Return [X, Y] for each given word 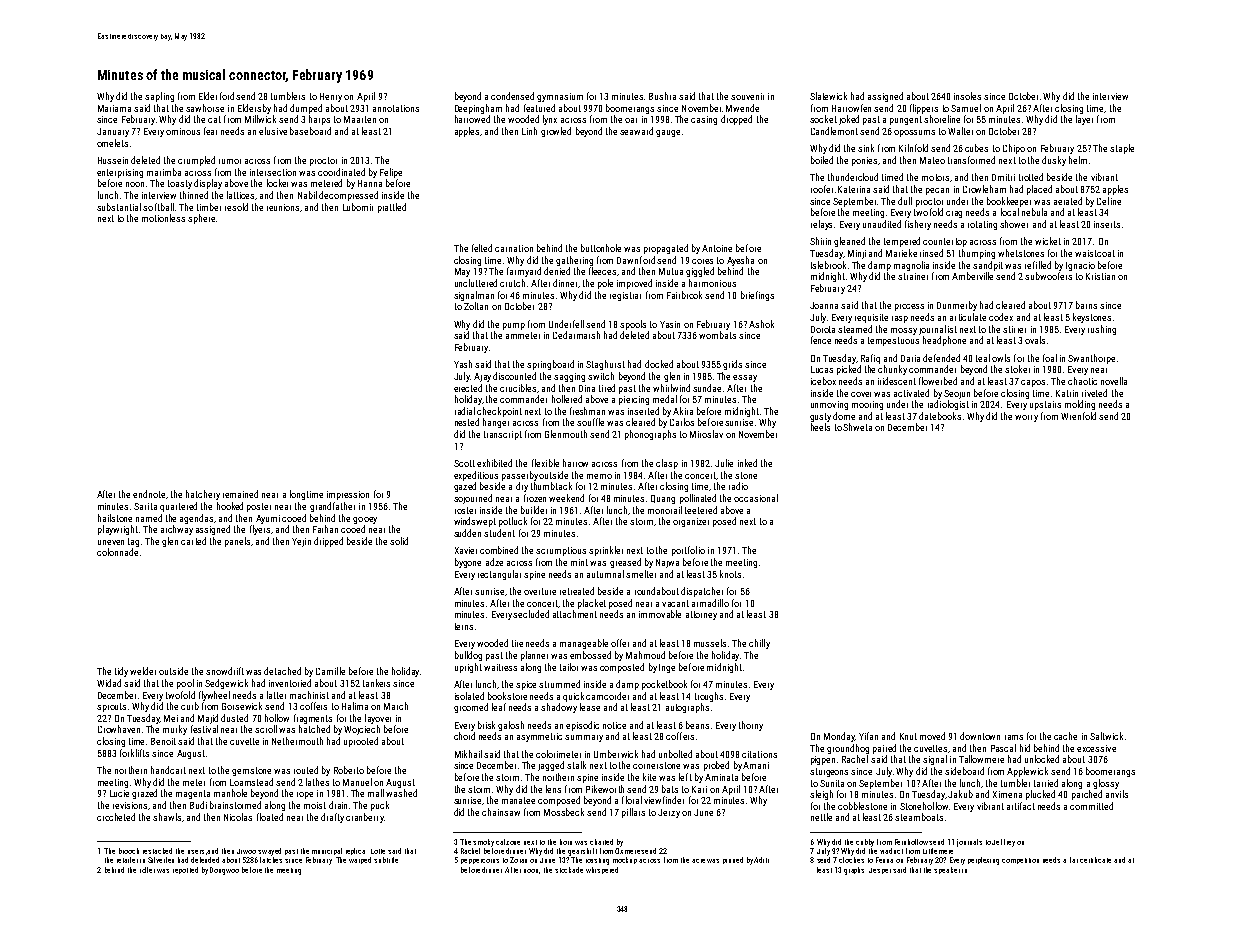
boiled [822, 160]
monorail [665, 510]
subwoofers [1048, 276]
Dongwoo [224, 871]
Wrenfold [1078, 416]
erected [468, 388]
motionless [163, 218]
